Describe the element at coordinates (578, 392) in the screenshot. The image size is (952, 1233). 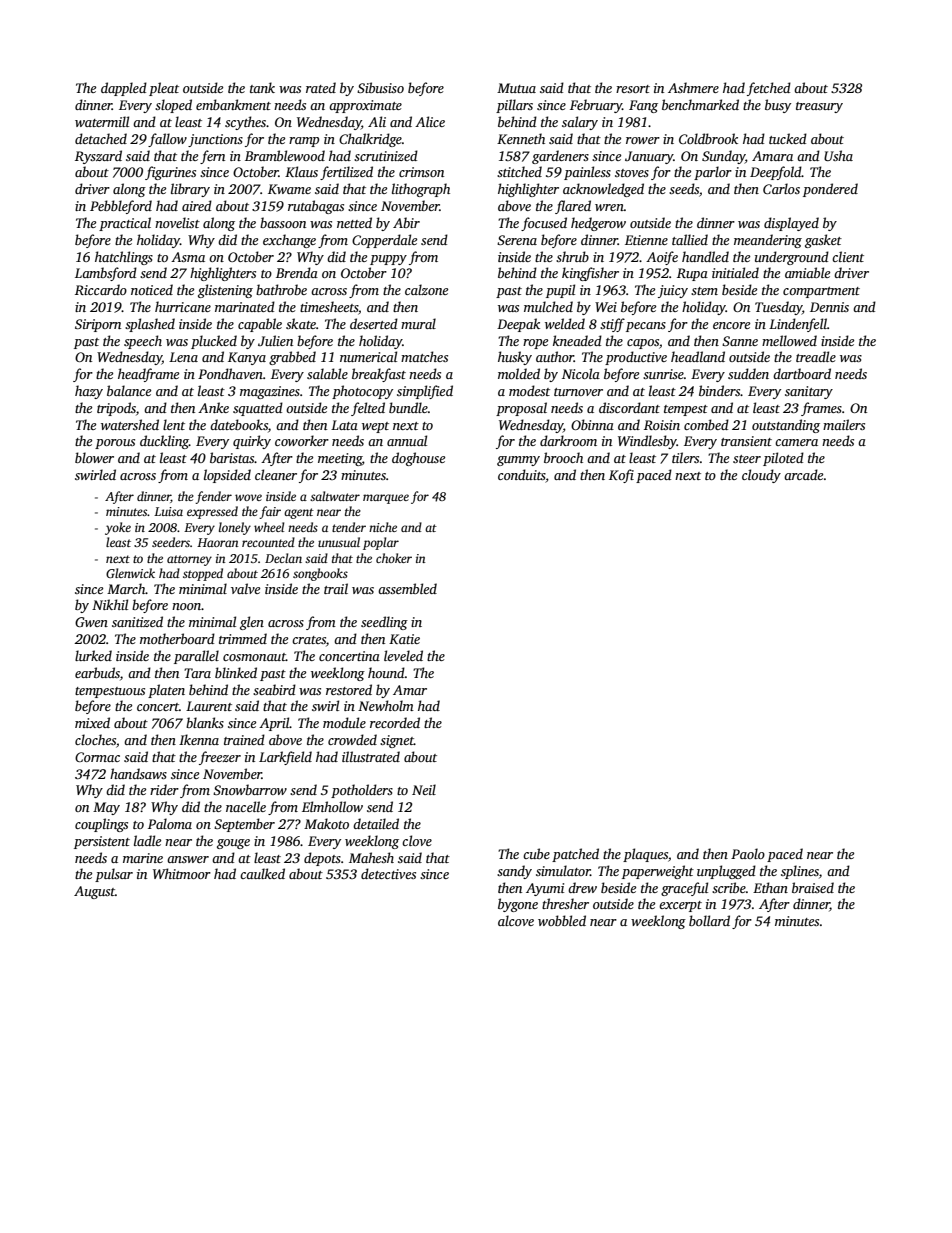
I see `turnover` at that location.
